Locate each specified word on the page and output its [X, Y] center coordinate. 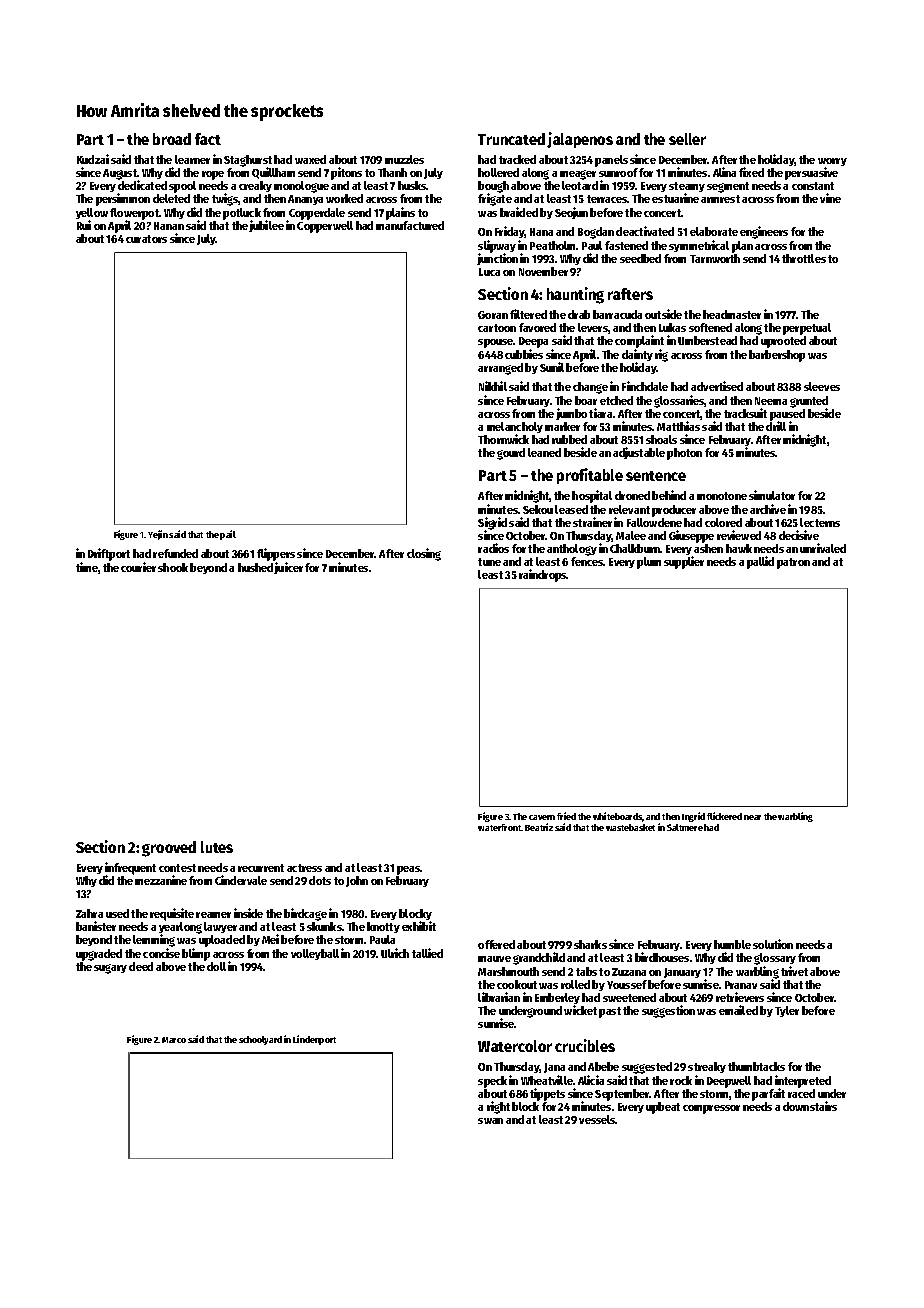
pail [228, 535]
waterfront [500, 827]
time [87, 567]
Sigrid [492, 523]
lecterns [820, 522]
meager [578, 175]
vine [830, 198]
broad [172, 139]
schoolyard [260, 1040]
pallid [760, 562]
